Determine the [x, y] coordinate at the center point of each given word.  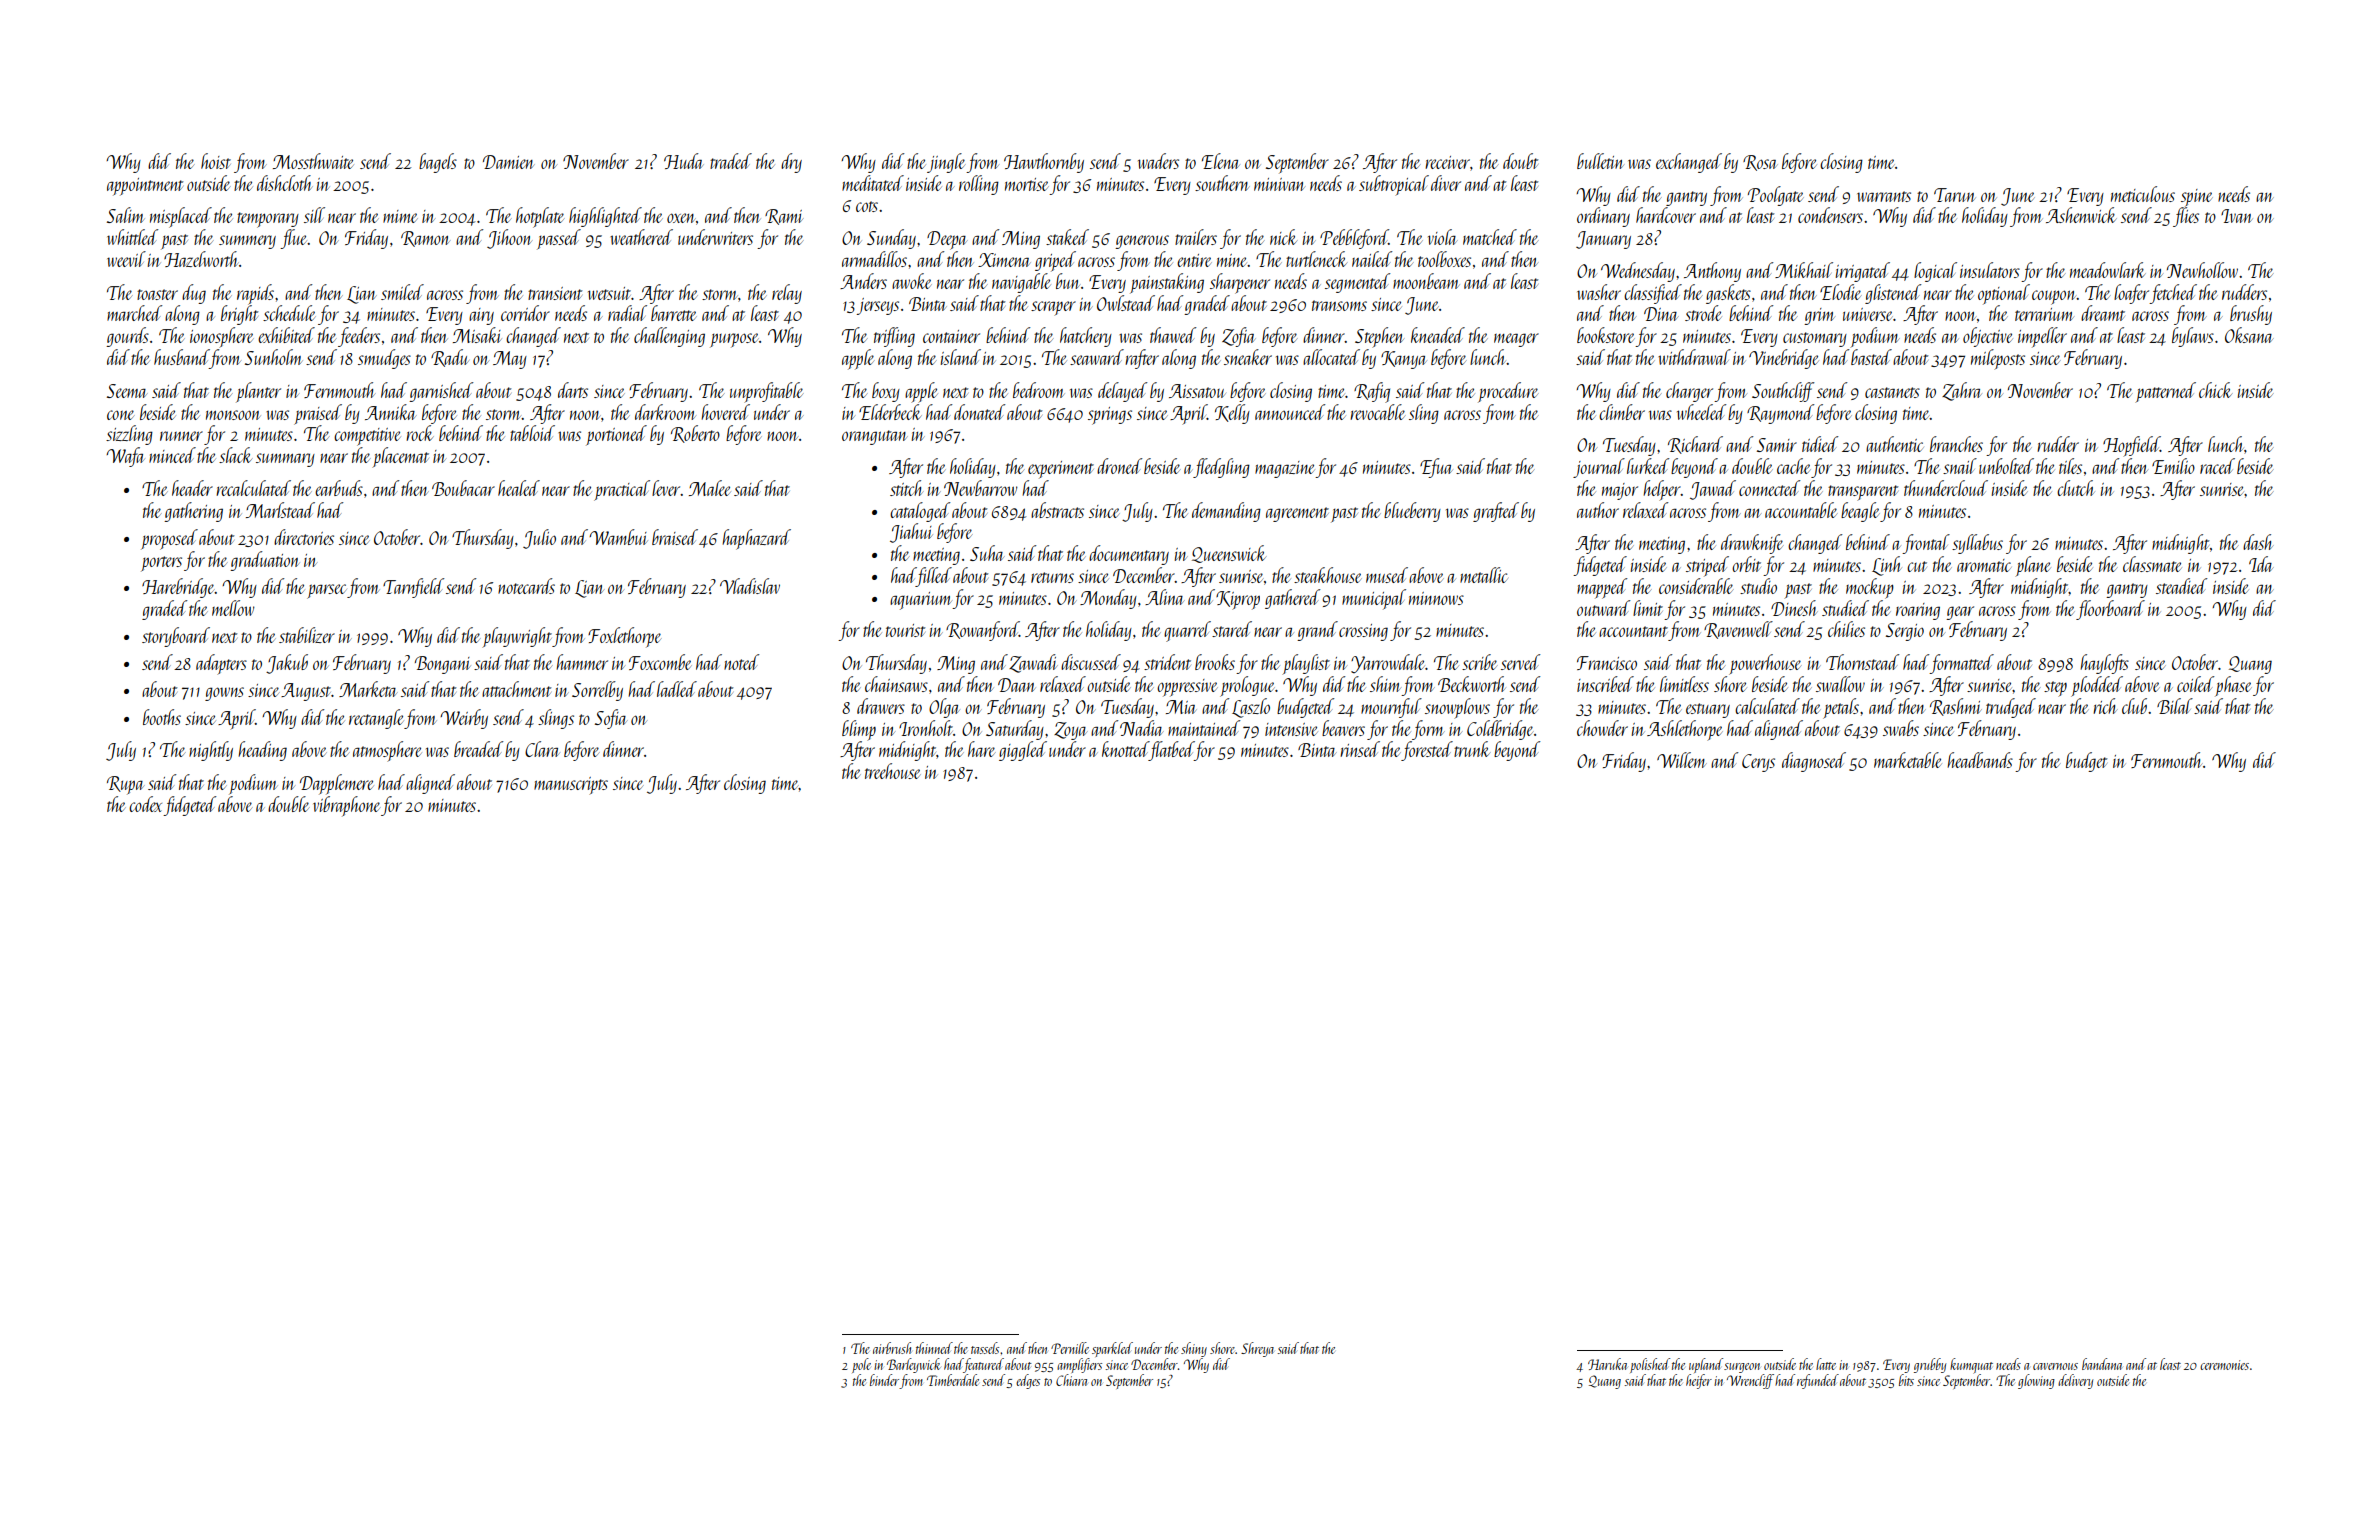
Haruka [1607, 1364]
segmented [1357, 283]
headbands [1980, 760]
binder [885, 1381]
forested [1427, 751]
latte [1826, 1364]
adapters [221, 664]
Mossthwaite [313, 161]
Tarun [1954, 195]
